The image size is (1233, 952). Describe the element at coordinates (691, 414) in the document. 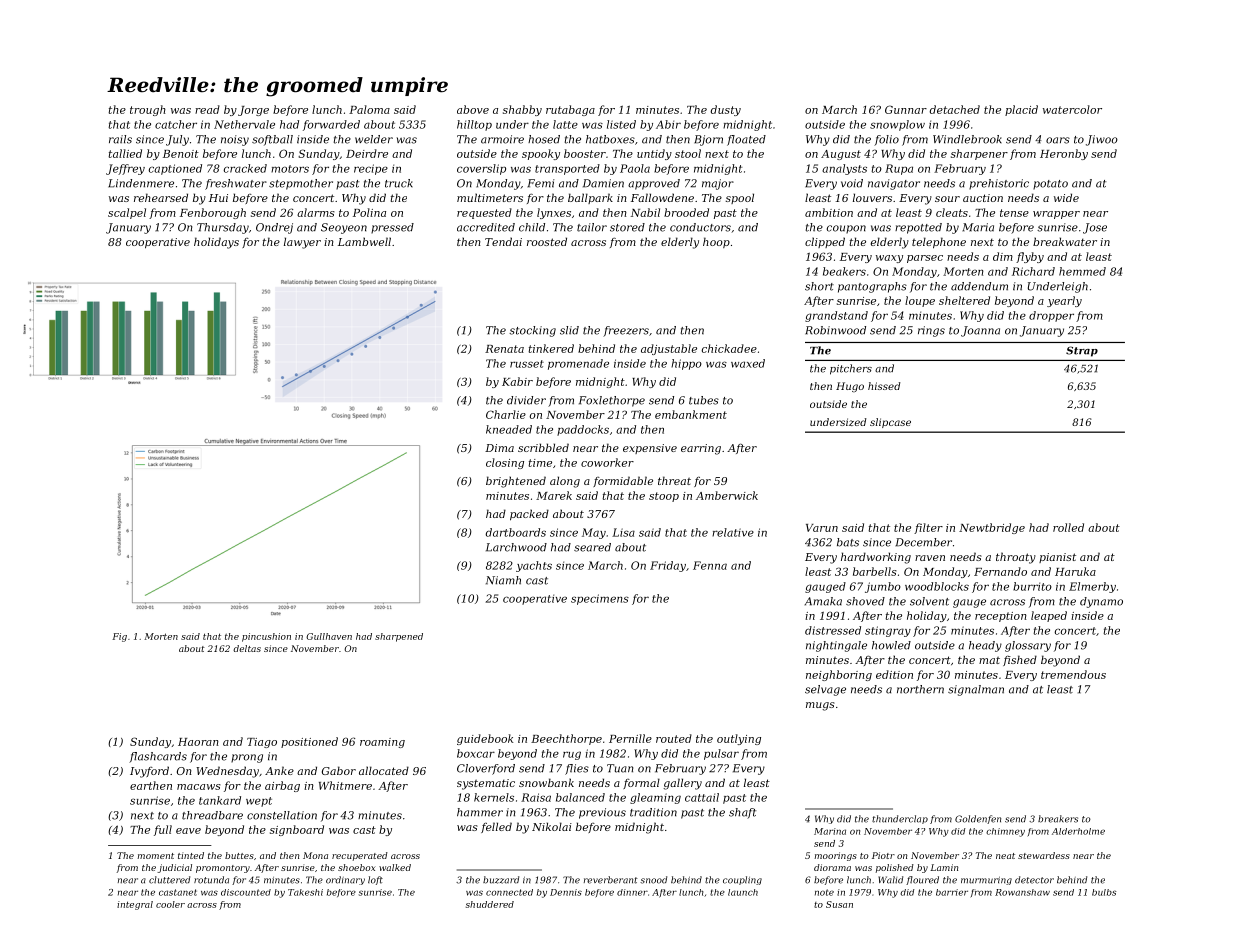

I see `embankment` at that location.
